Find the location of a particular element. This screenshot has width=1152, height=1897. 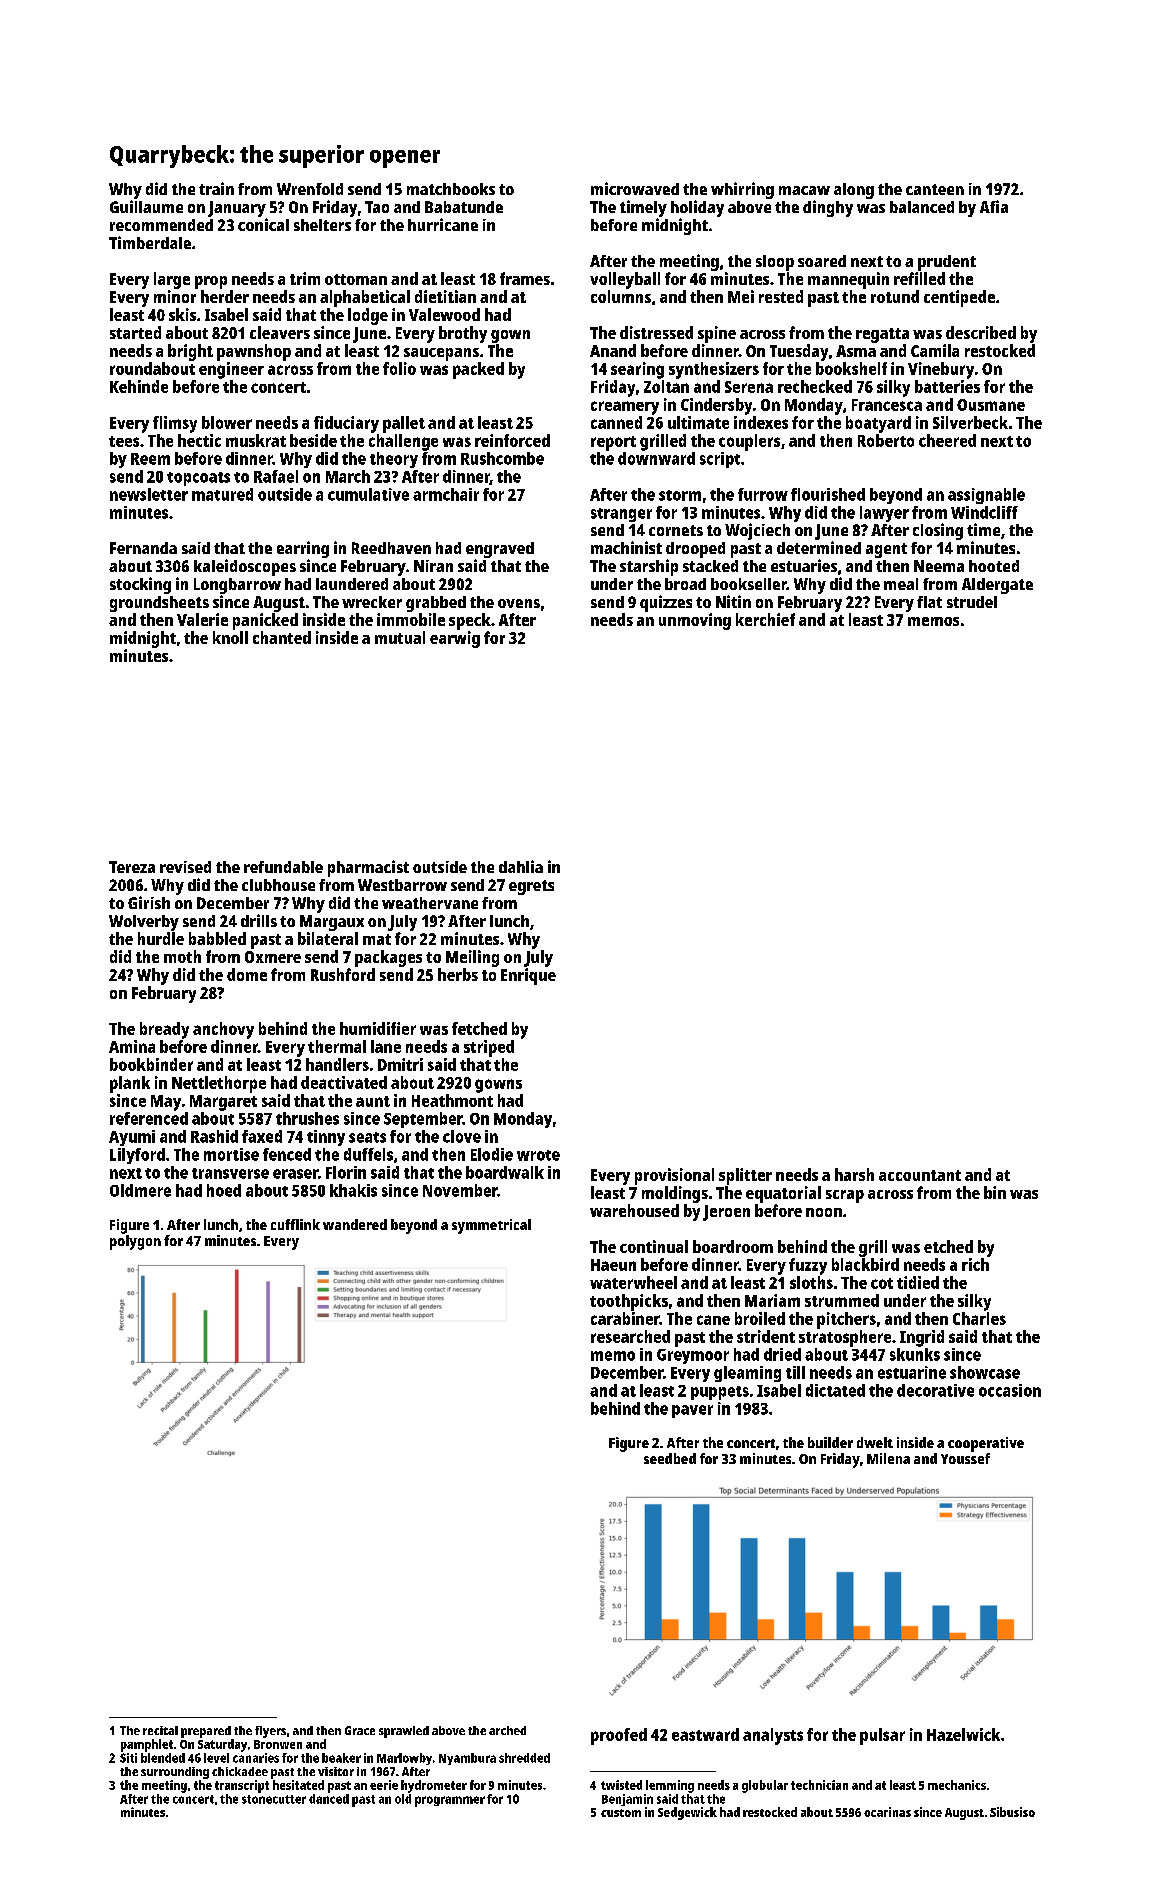

Nitin is located at coordinates (733, 601).
